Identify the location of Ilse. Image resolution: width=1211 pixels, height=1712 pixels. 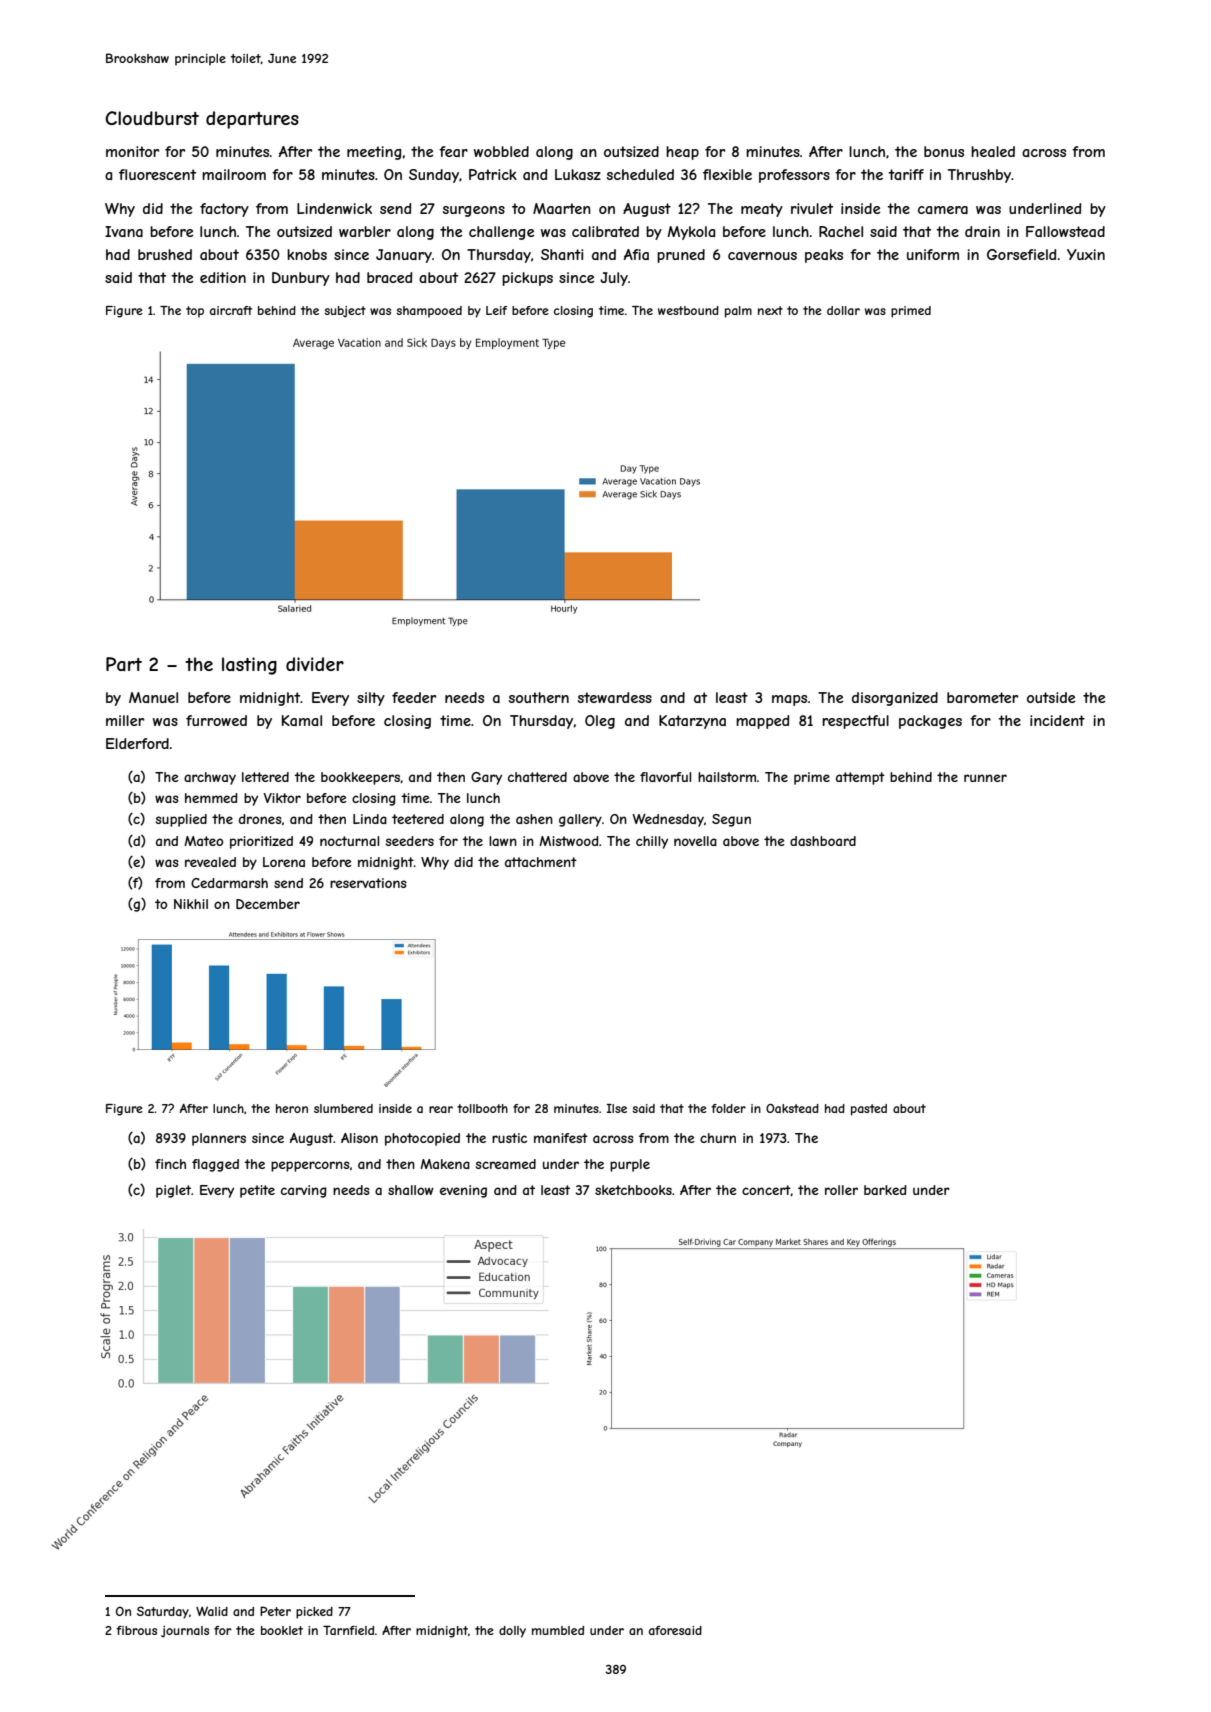
(616, 1108).
